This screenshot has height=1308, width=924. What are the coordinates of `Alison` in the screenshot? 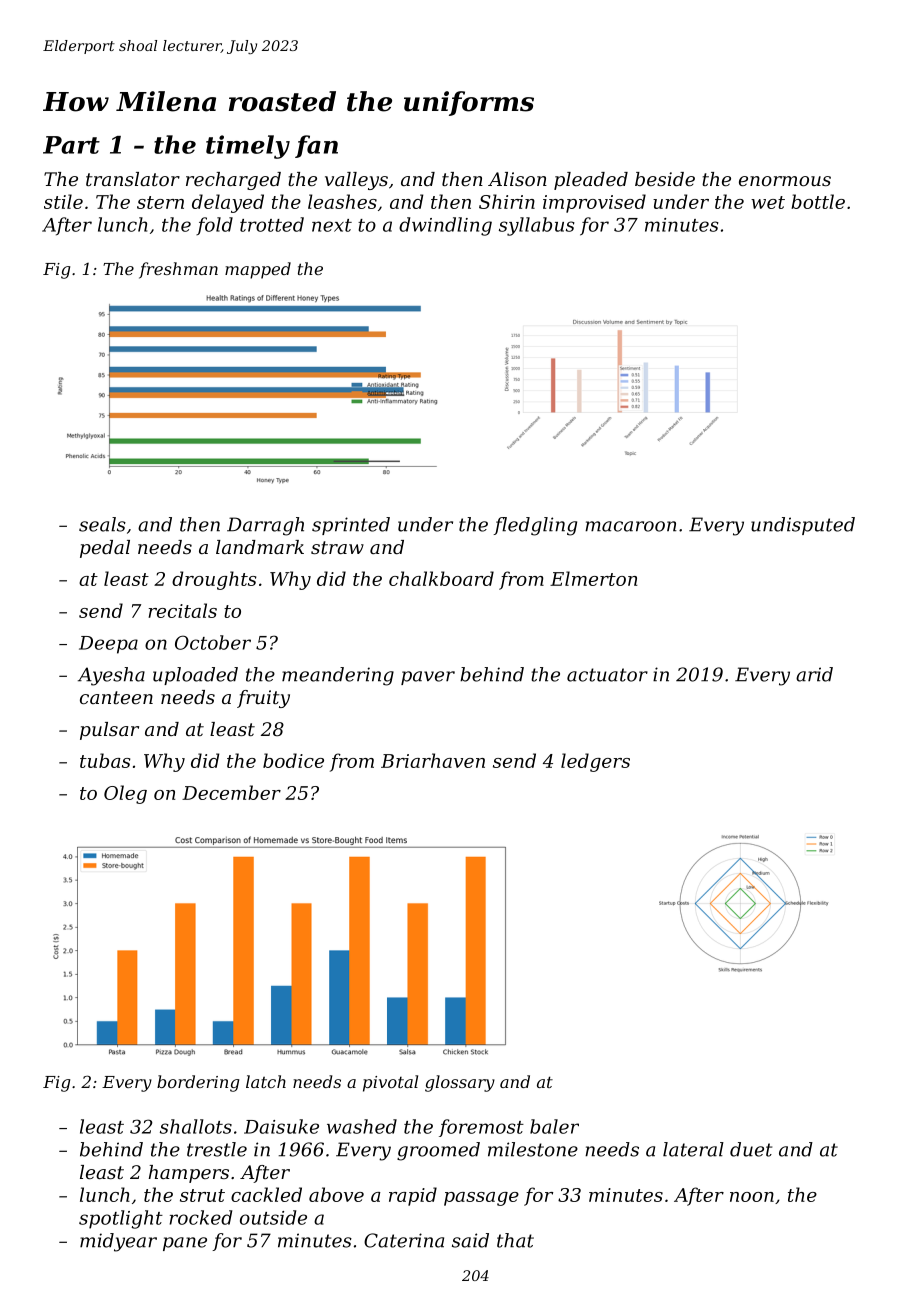 It's located at (517, 179).
